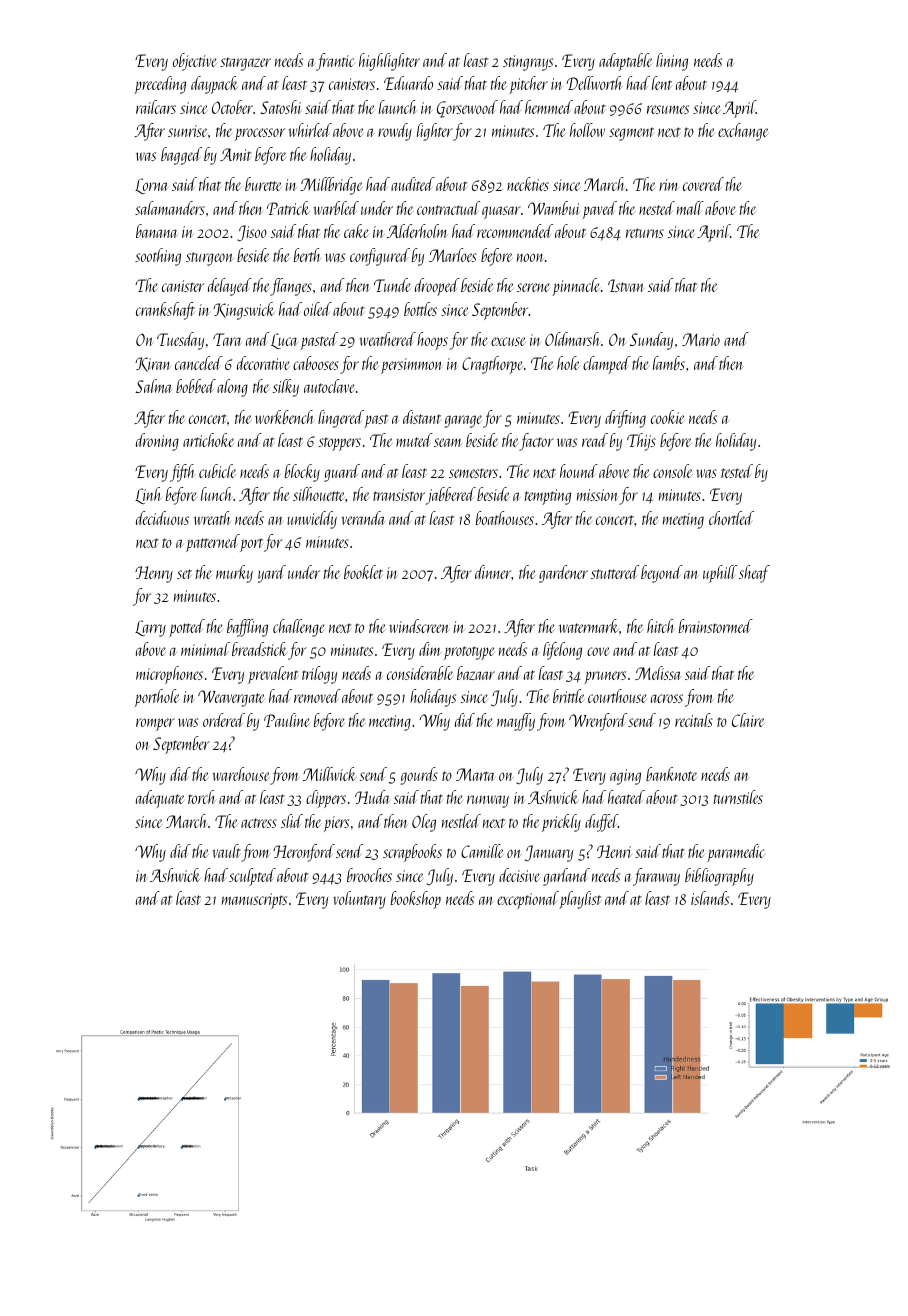  Describe the element at coordinates (408, 83) in the document. I see `Eduardo` at that location.
